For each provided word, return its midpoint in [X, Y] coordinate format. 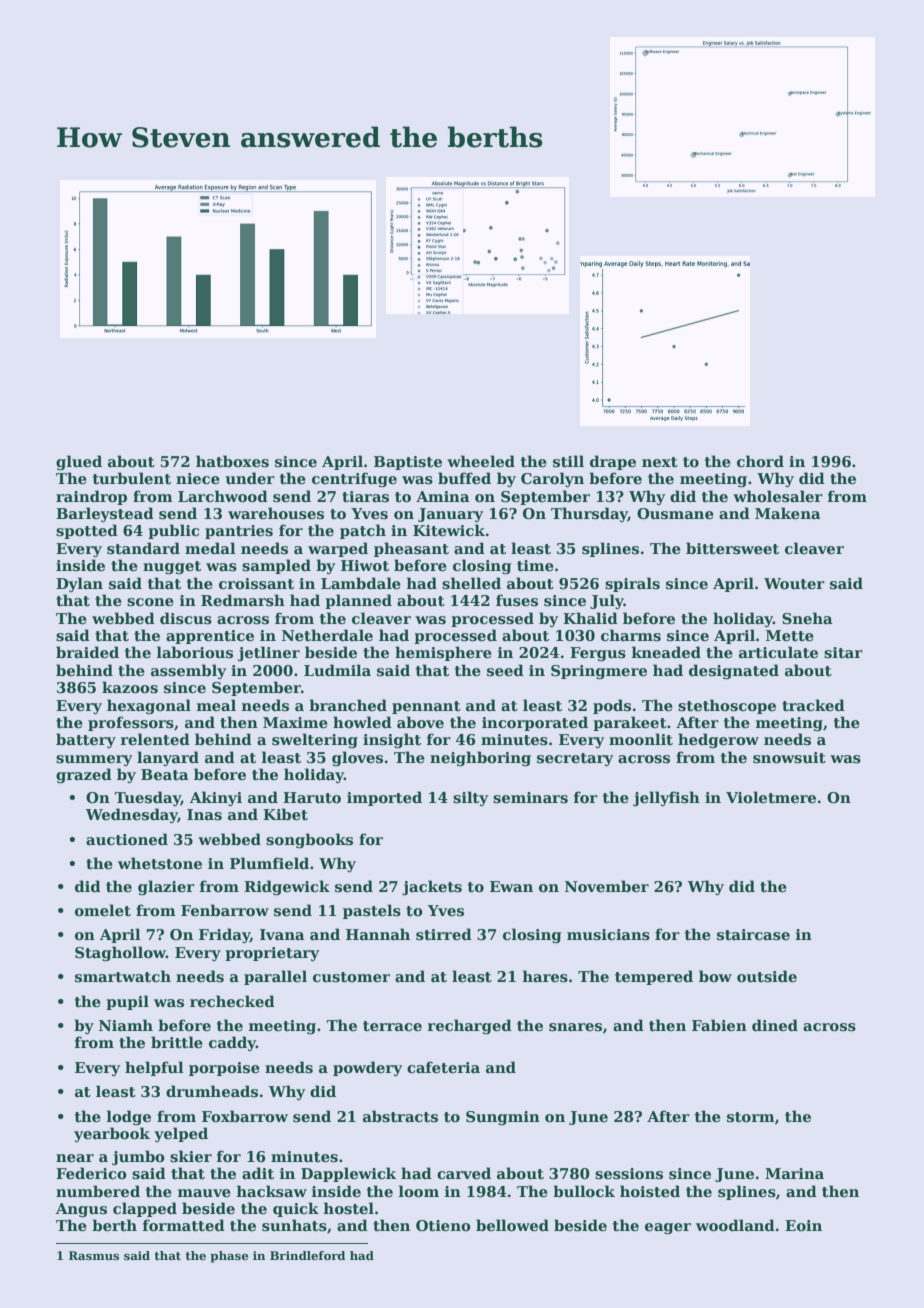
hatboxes [232, 461]
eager [668, 1228]
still [568, 461]
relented [155, 739]
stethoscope [727, 706]
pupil [127, 1002]
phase [229, 1257]
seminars [530, 797]
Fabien [719, 1025]
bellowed [512, 1225]
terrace [392, 1026]
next [660, 462]
